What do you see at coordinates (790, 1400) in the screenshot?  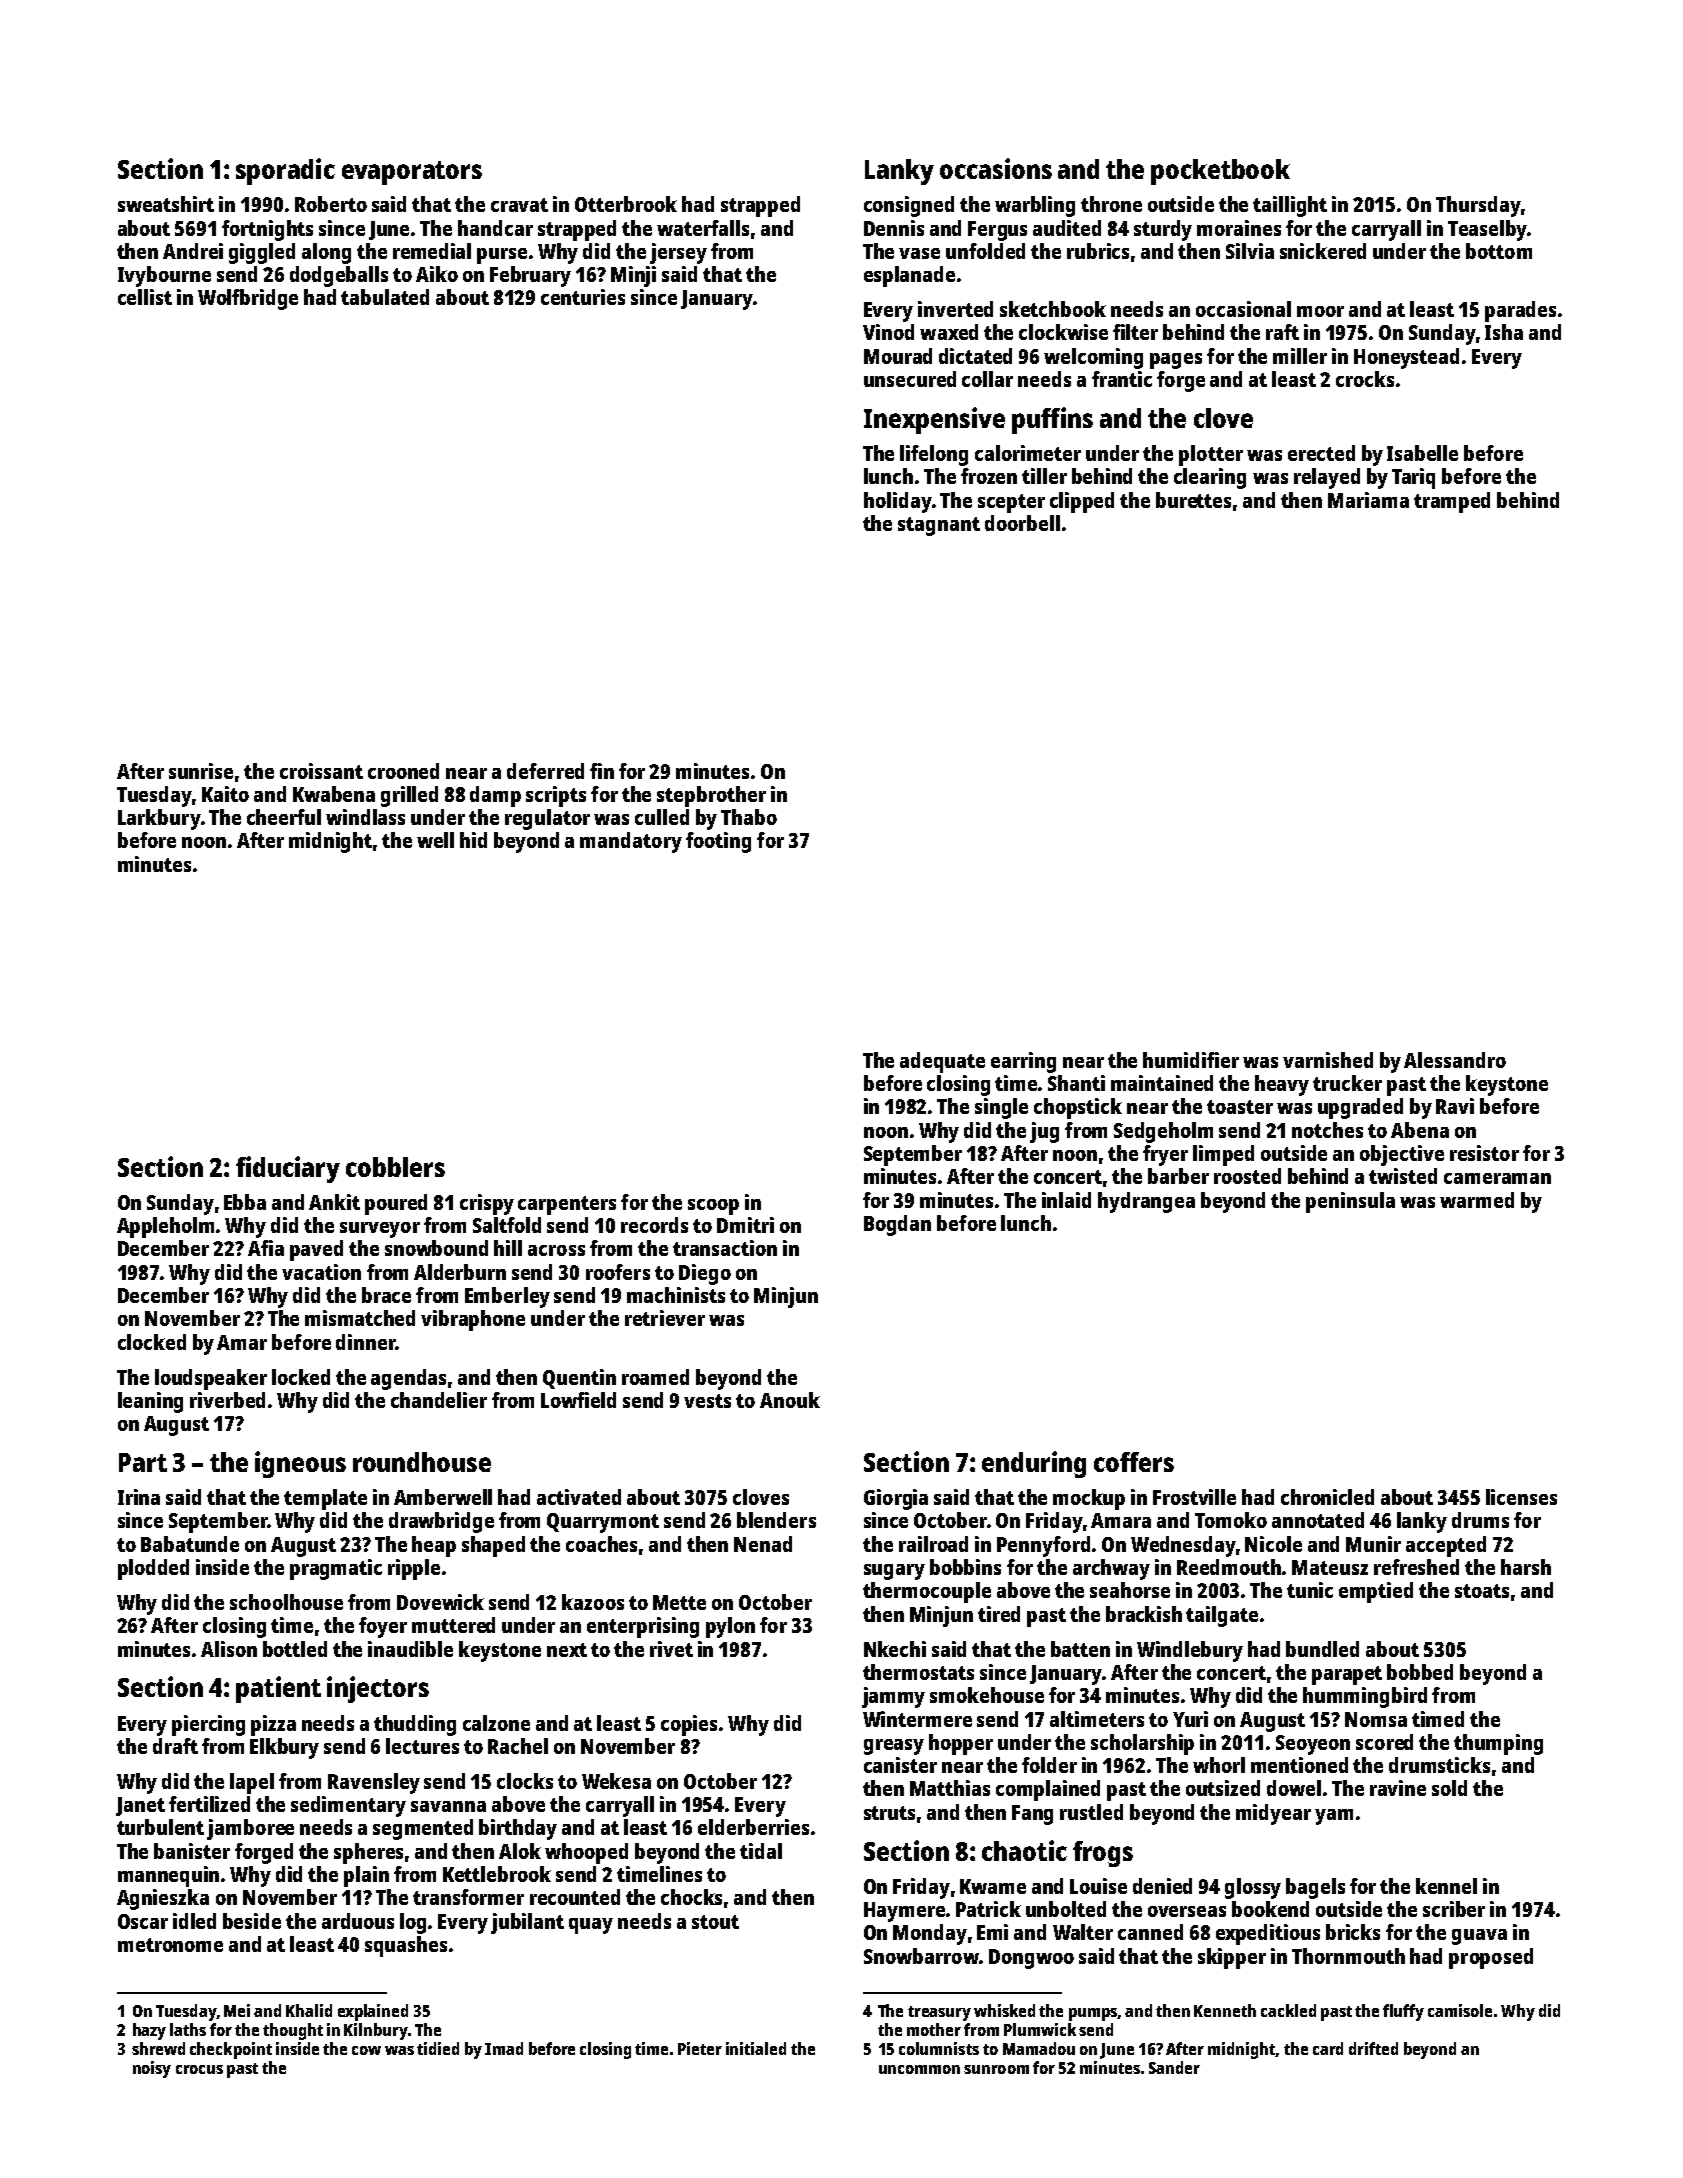 I see `Anouk` at bounding box center [790, 1400].
